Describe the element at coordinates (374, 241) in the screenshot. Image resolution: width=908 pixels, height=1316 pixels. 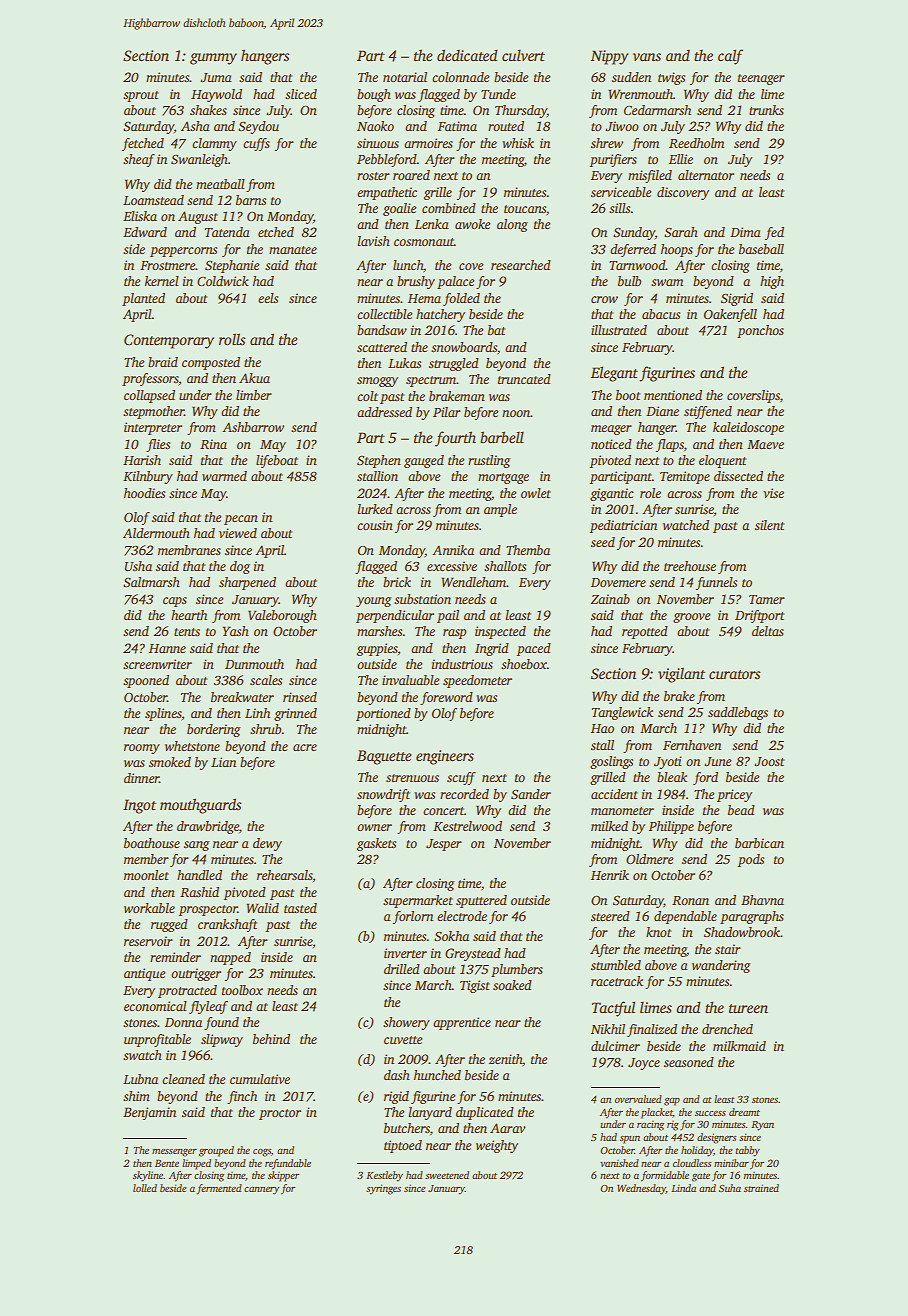
I see `lavish` at that location.
